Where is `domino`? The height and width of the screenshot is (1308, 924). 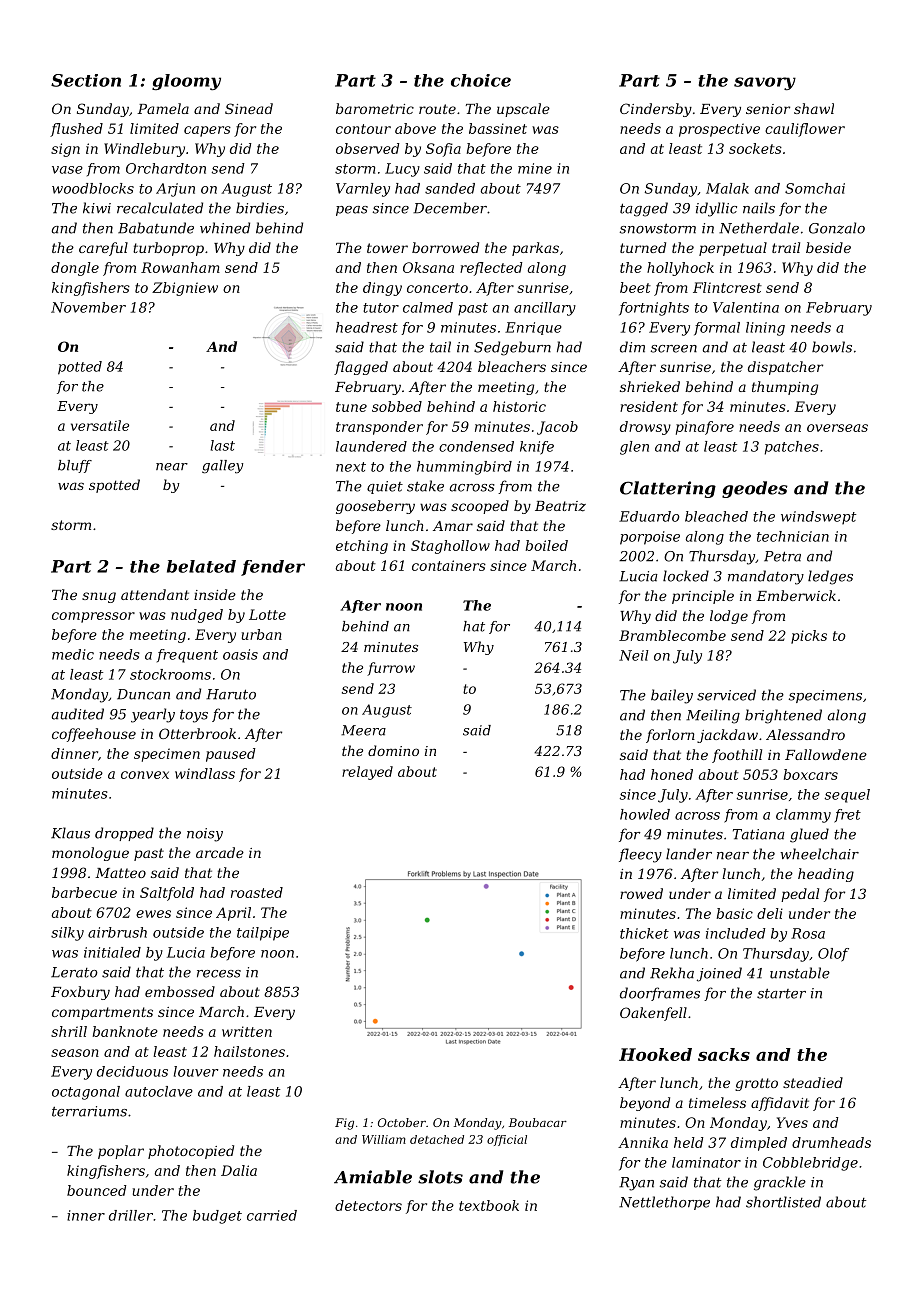 domino is located at coordinates (393, 750).
